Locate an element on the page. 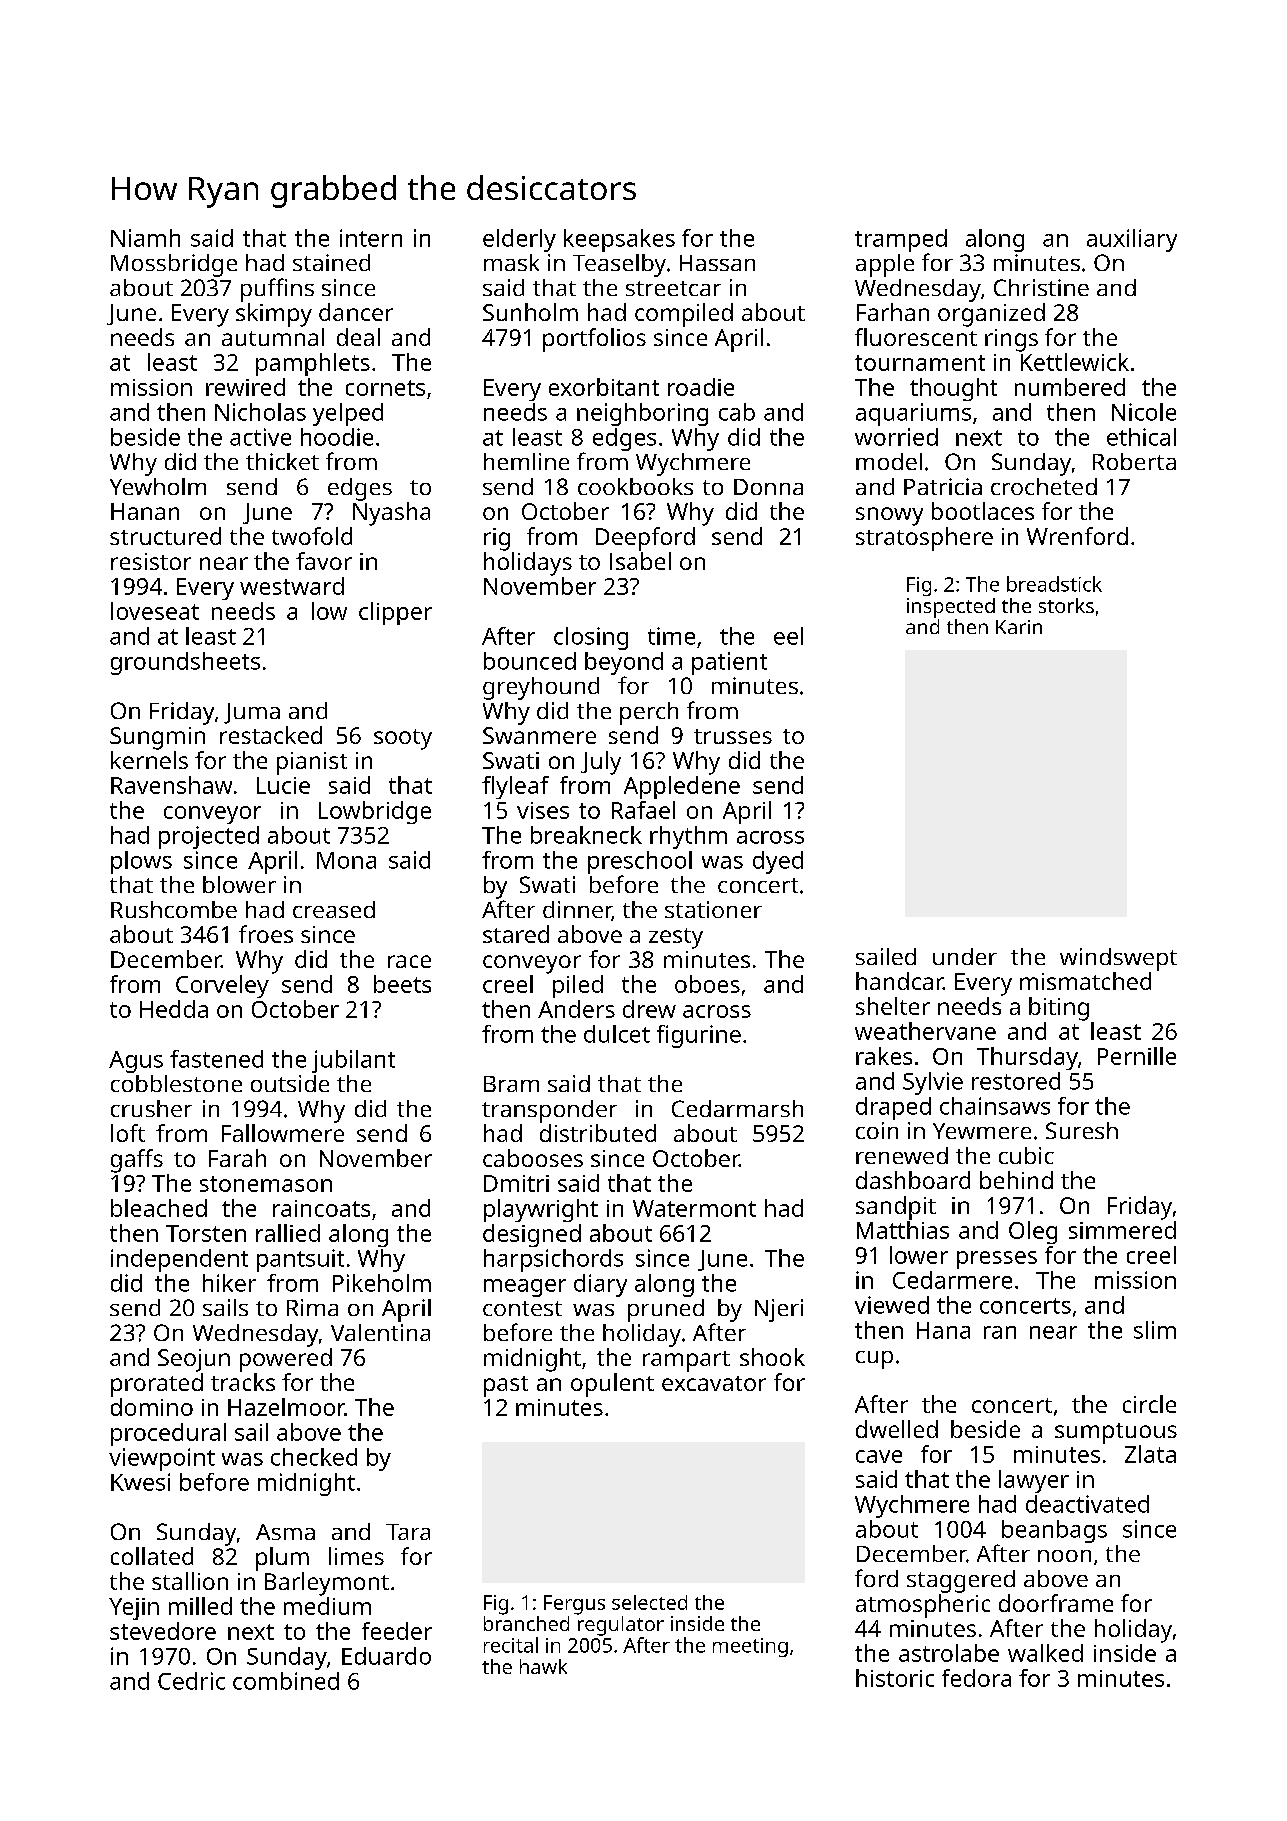 The height and width of the document is (1821, 1287). stationer is located at coordinates (713, 909).
